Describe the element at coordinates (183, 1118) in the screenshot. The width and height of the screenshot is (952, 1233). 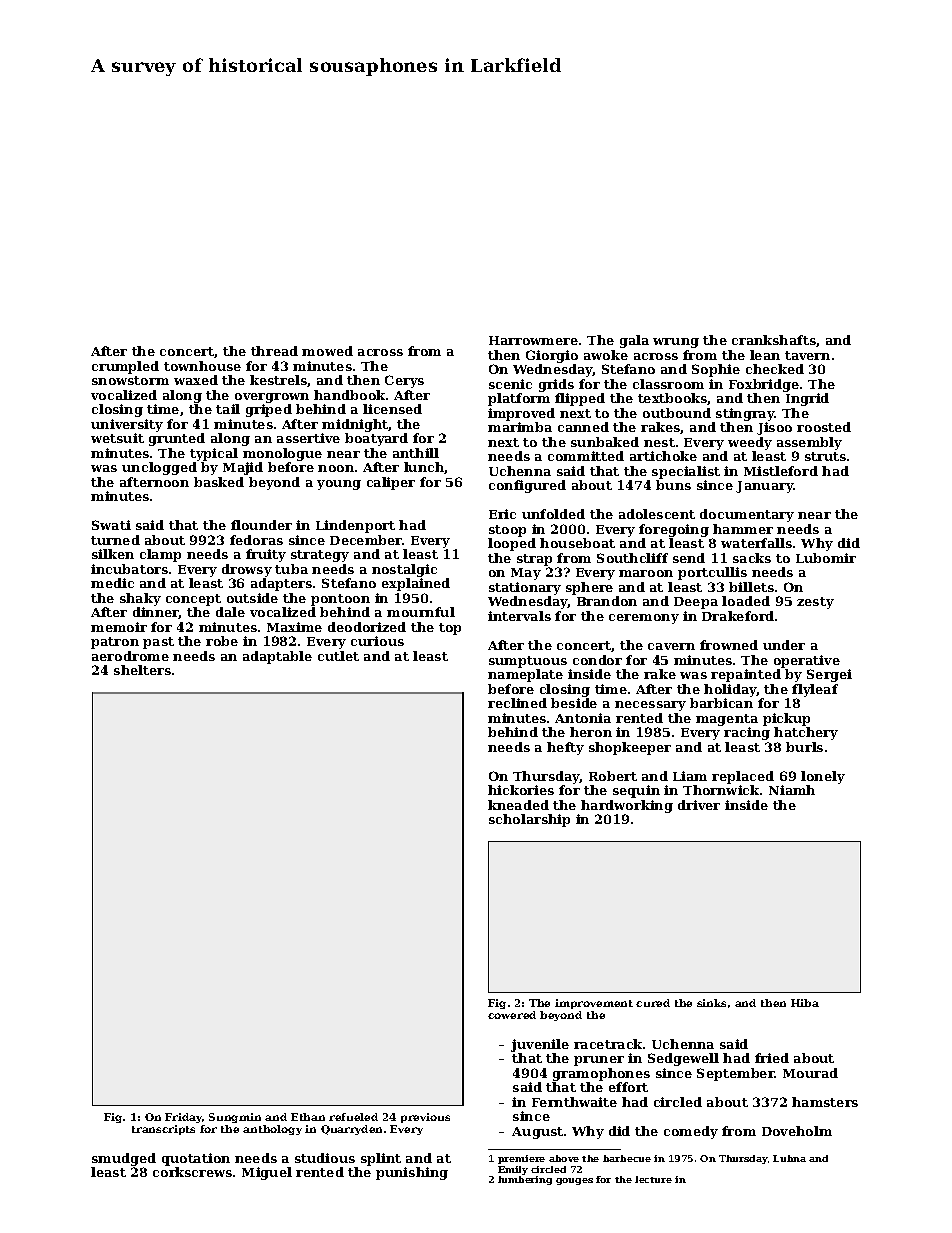
I see `Friday` at that location.
